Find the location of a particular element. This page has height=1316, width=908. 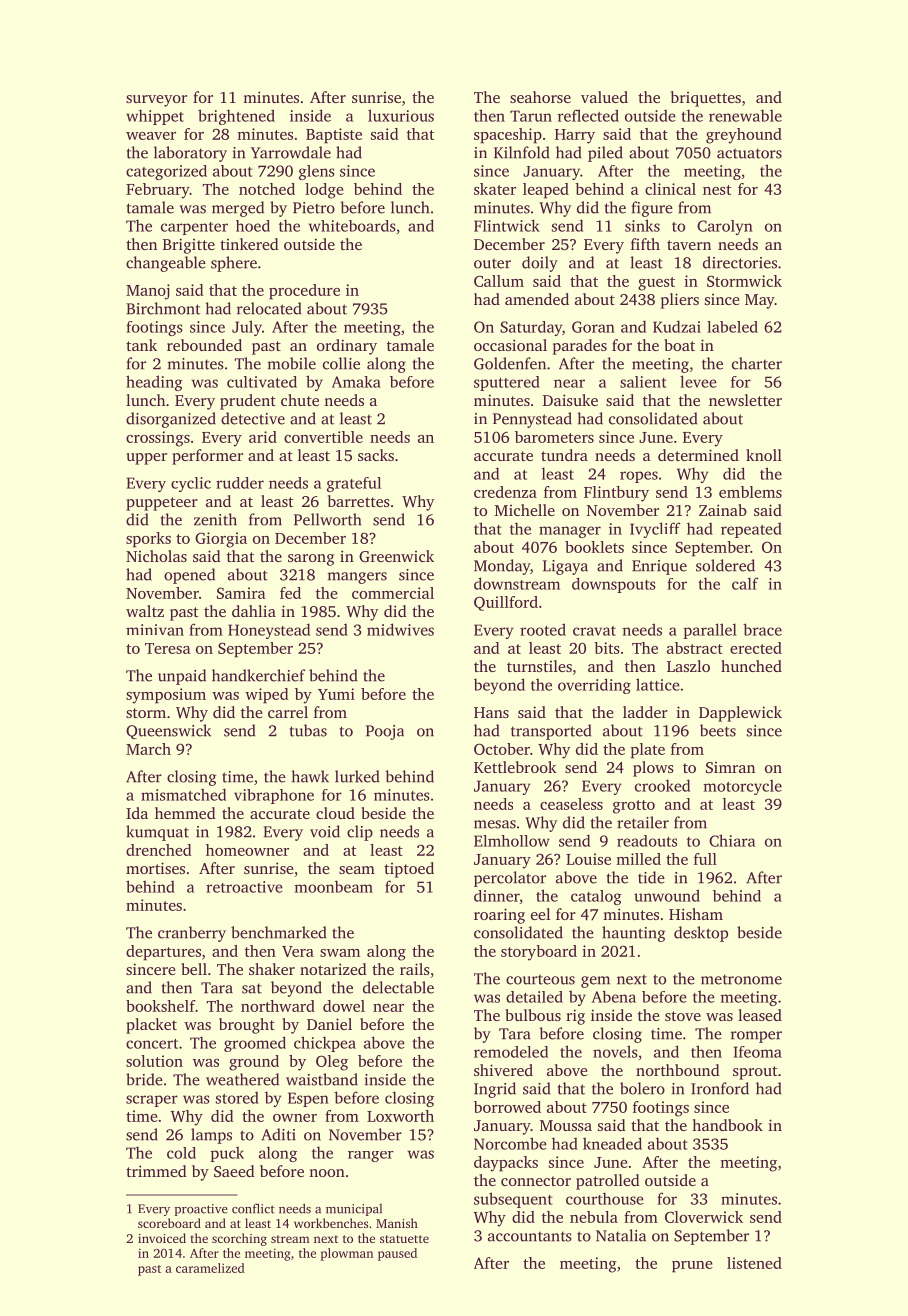

sacks is located at coordinates (376, 455).
